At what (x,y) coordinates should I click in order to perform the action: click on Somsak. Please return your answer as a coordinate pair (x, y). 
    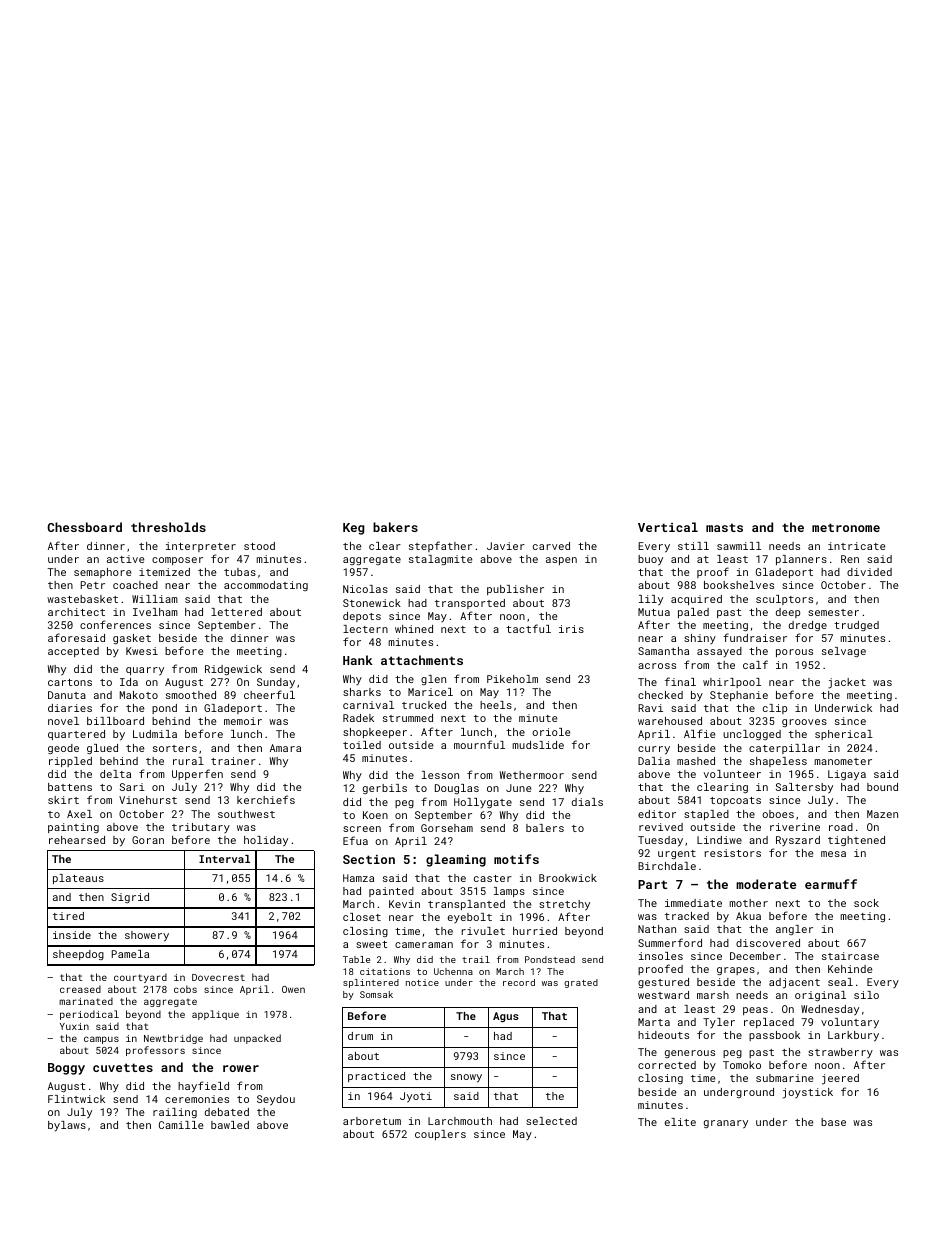
    Looking at the image, I should click on (376, 994).
